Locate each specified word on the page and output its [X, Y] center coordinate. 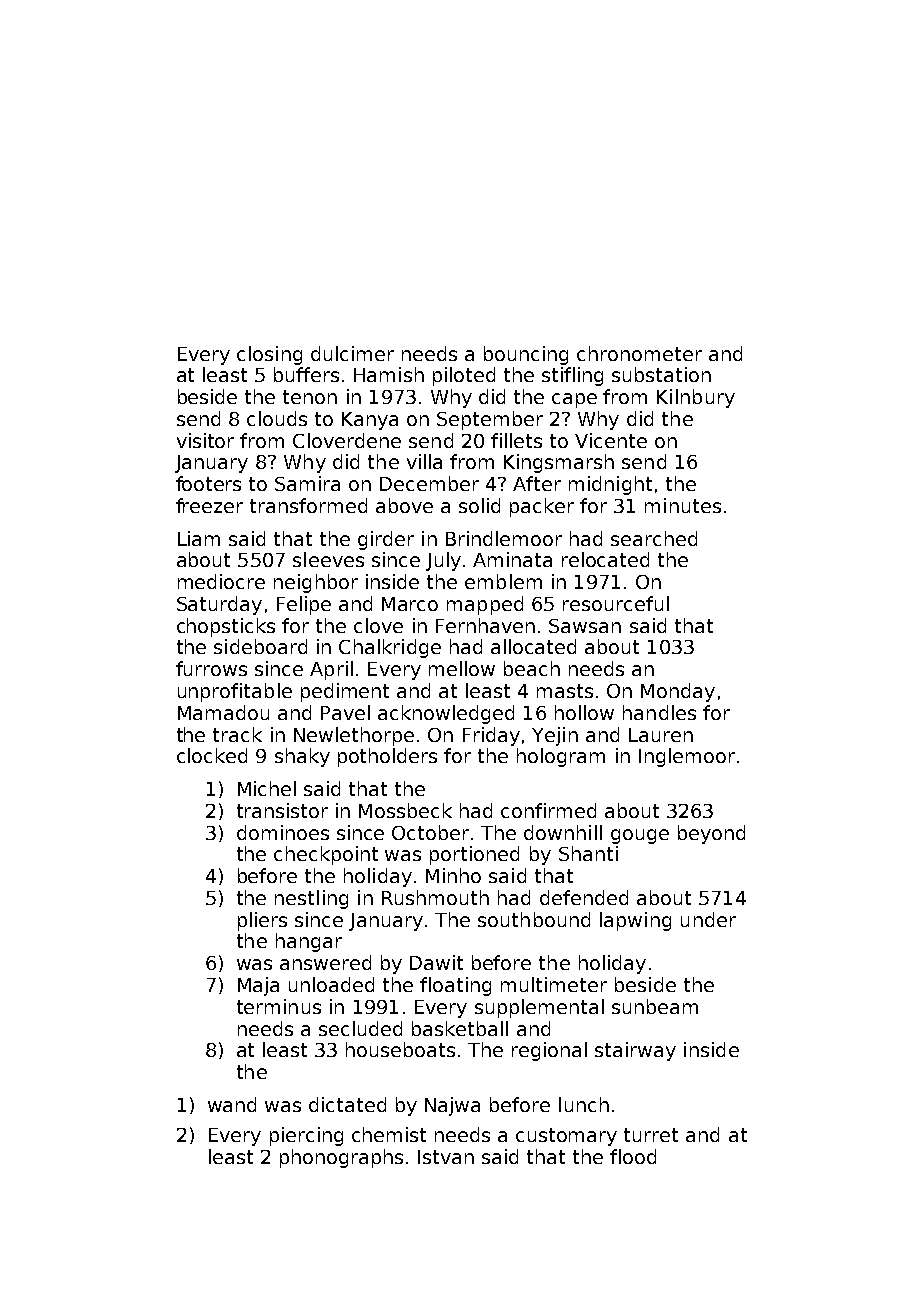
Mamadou [223, 712]
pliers [262, 921]
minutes [683, 505]
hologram [561, 757]
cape [574, 400]
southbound [534, 919]
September [490, 420]
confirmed [548, 810]
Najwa [452, 1106]
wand [232, 1104]
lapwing [635, 921]
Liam [199, 538]
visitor [205, 440]
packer [542, 507]
